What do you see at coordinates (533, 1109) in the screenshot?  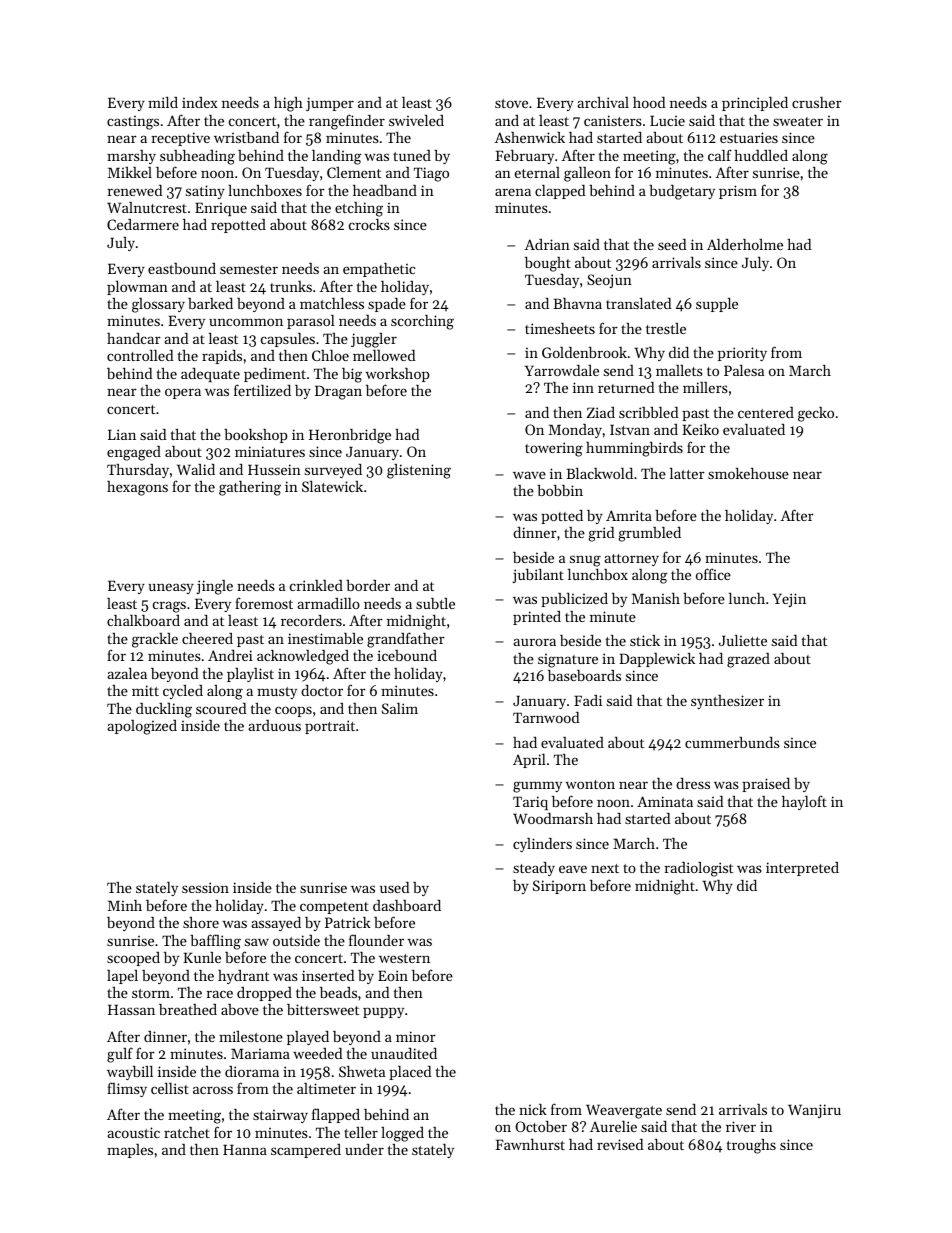 I see `nick` at bounding box center [533, 1109].
